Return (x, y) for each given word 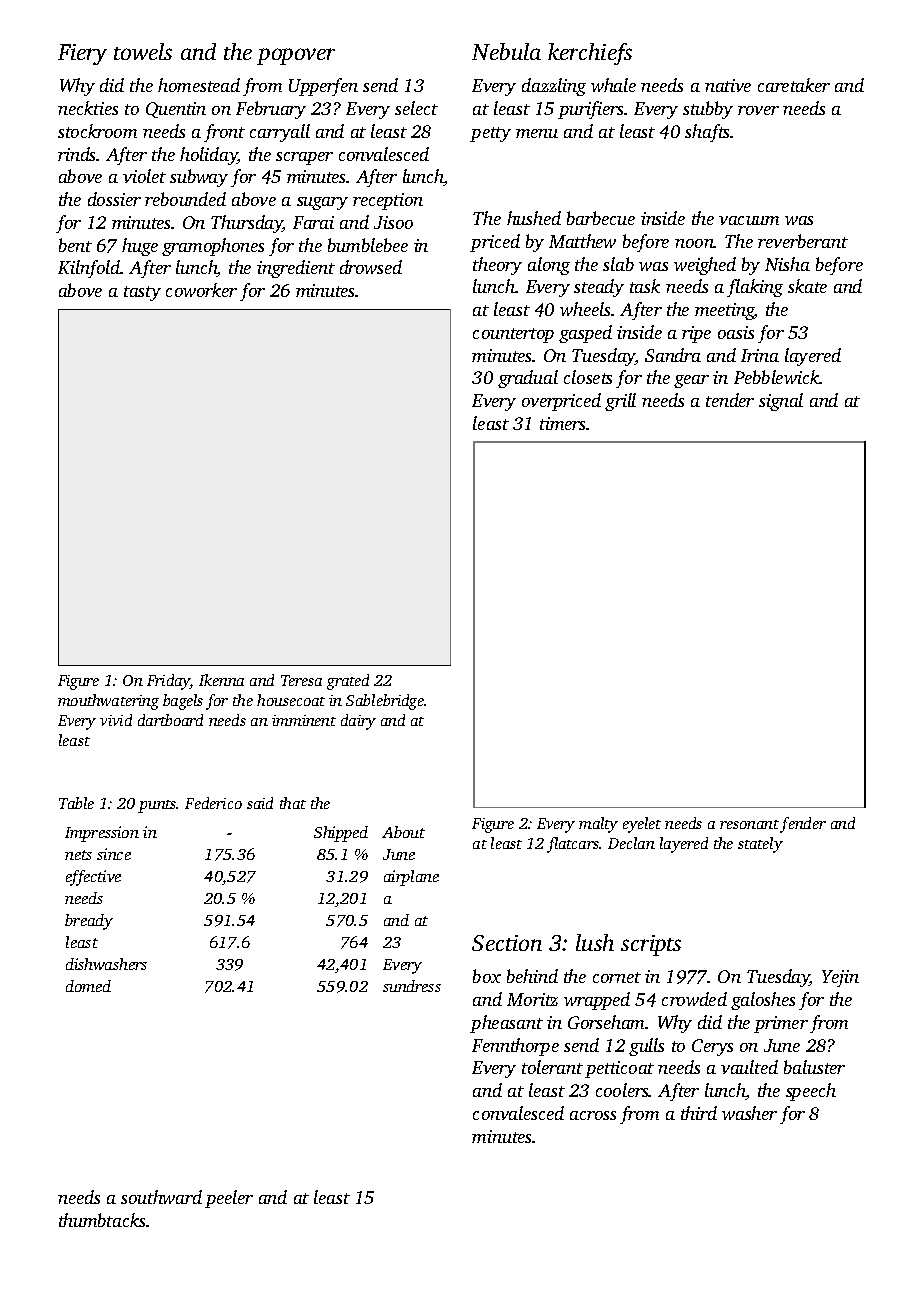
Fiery (82, 54)
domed (88, 986)
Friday (168, 682)
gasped (585, 334)
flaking (755, 288)
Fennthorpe (515, 1047)
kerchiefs (590, 54)
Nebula (506, 51)
